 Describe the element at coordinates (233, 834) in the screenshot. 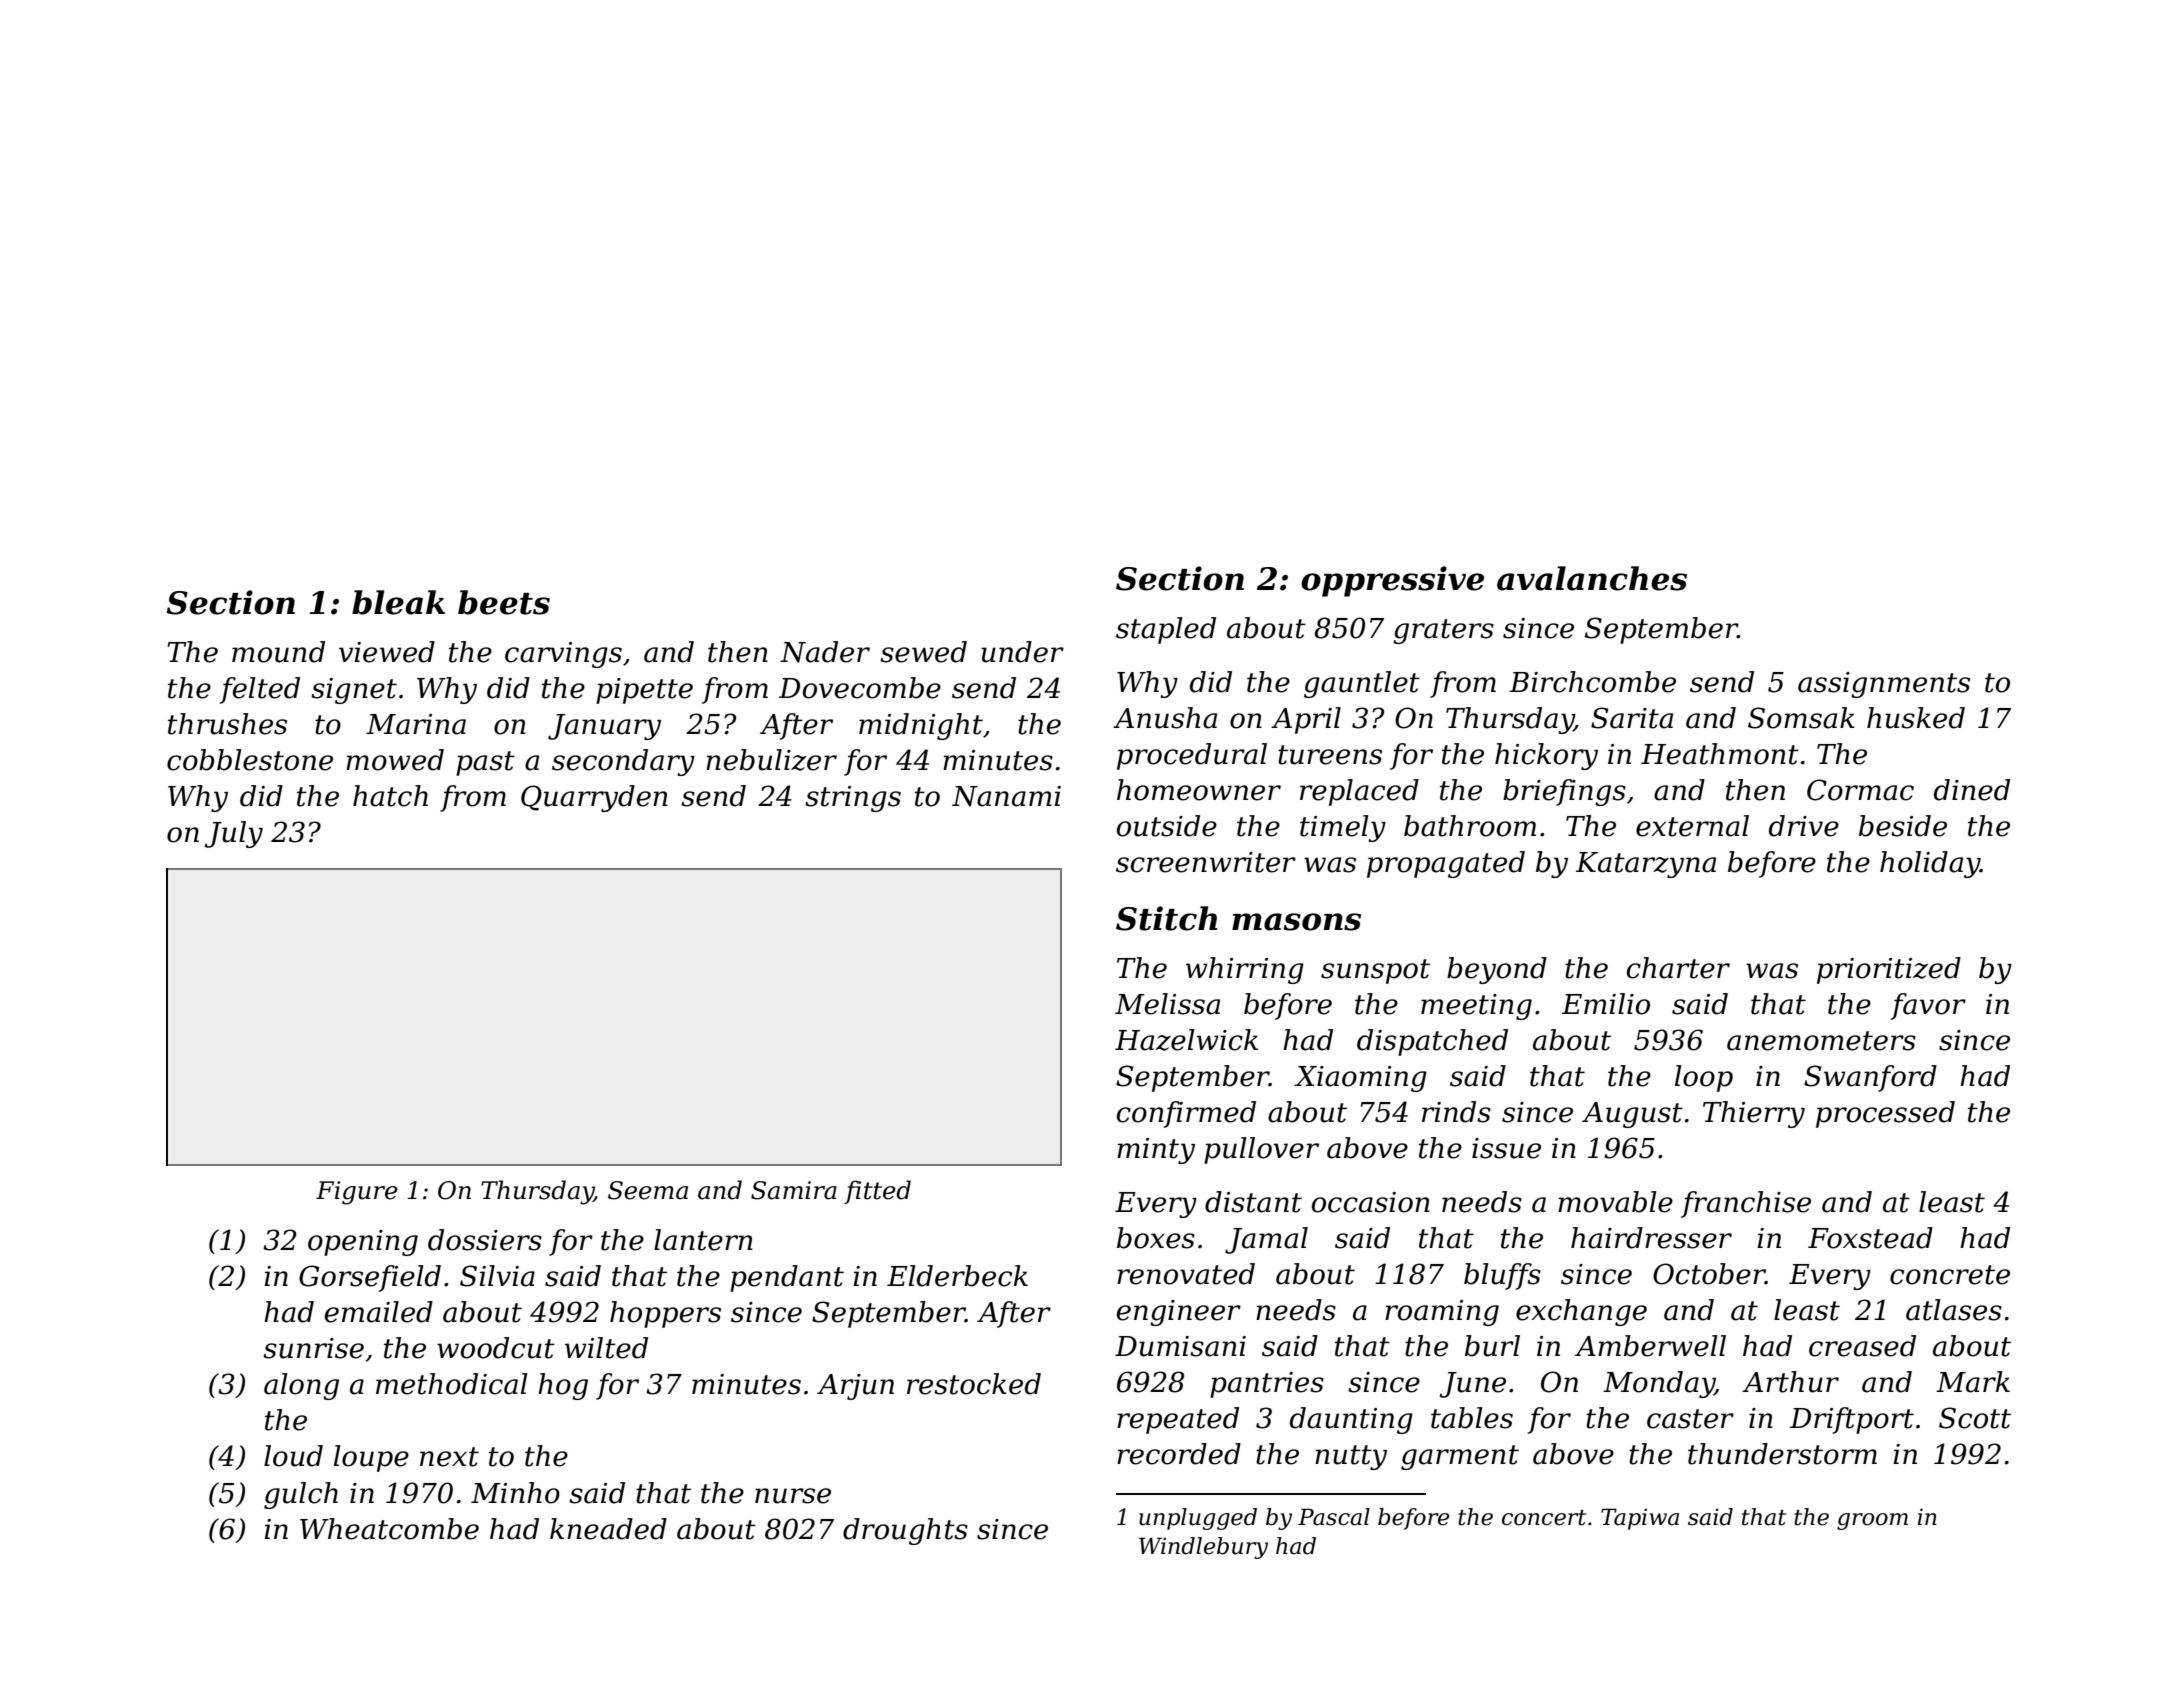

I see `July` at that location.
